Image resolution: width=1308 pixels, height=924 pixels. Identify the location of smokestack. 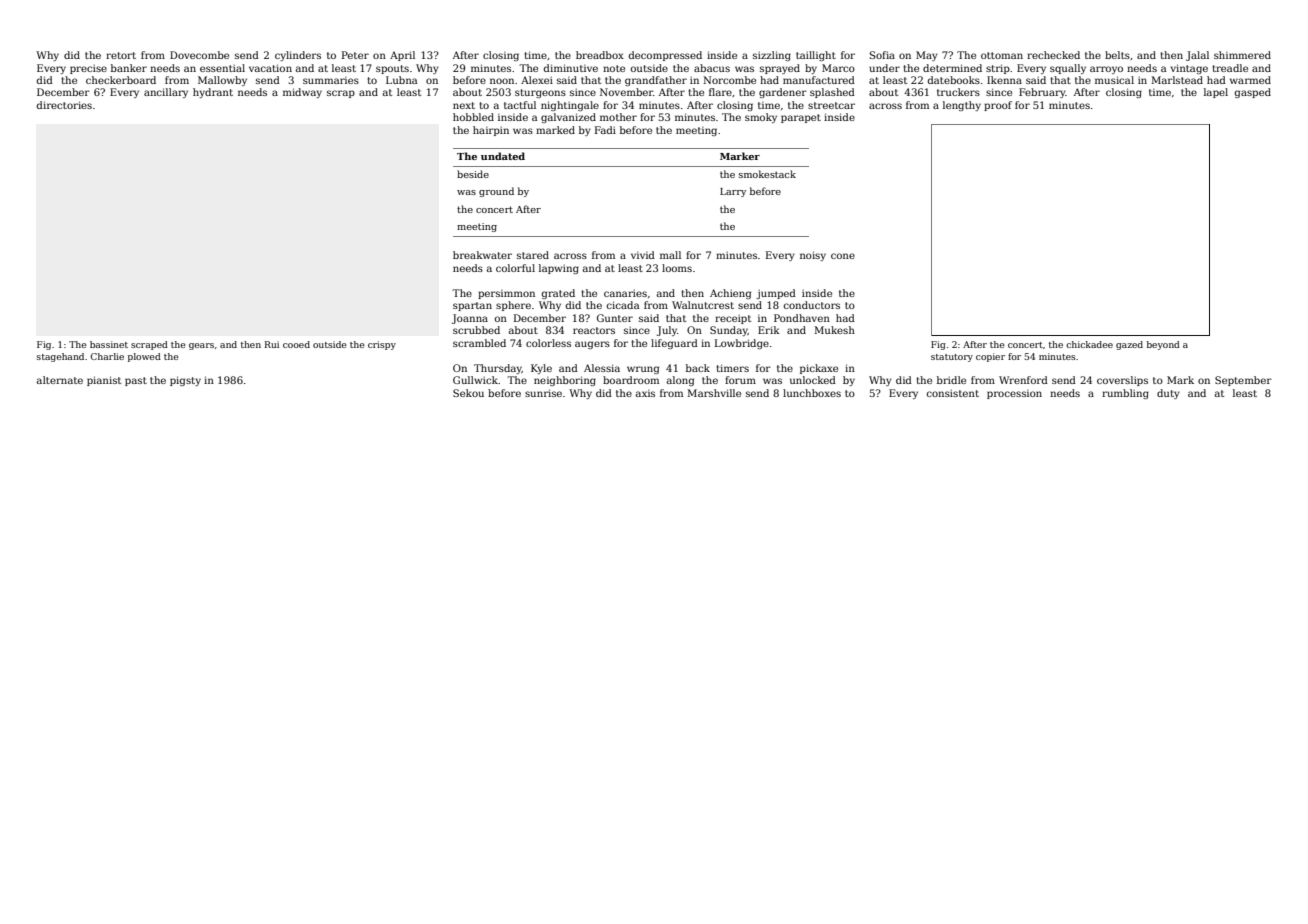
(767, 174).
